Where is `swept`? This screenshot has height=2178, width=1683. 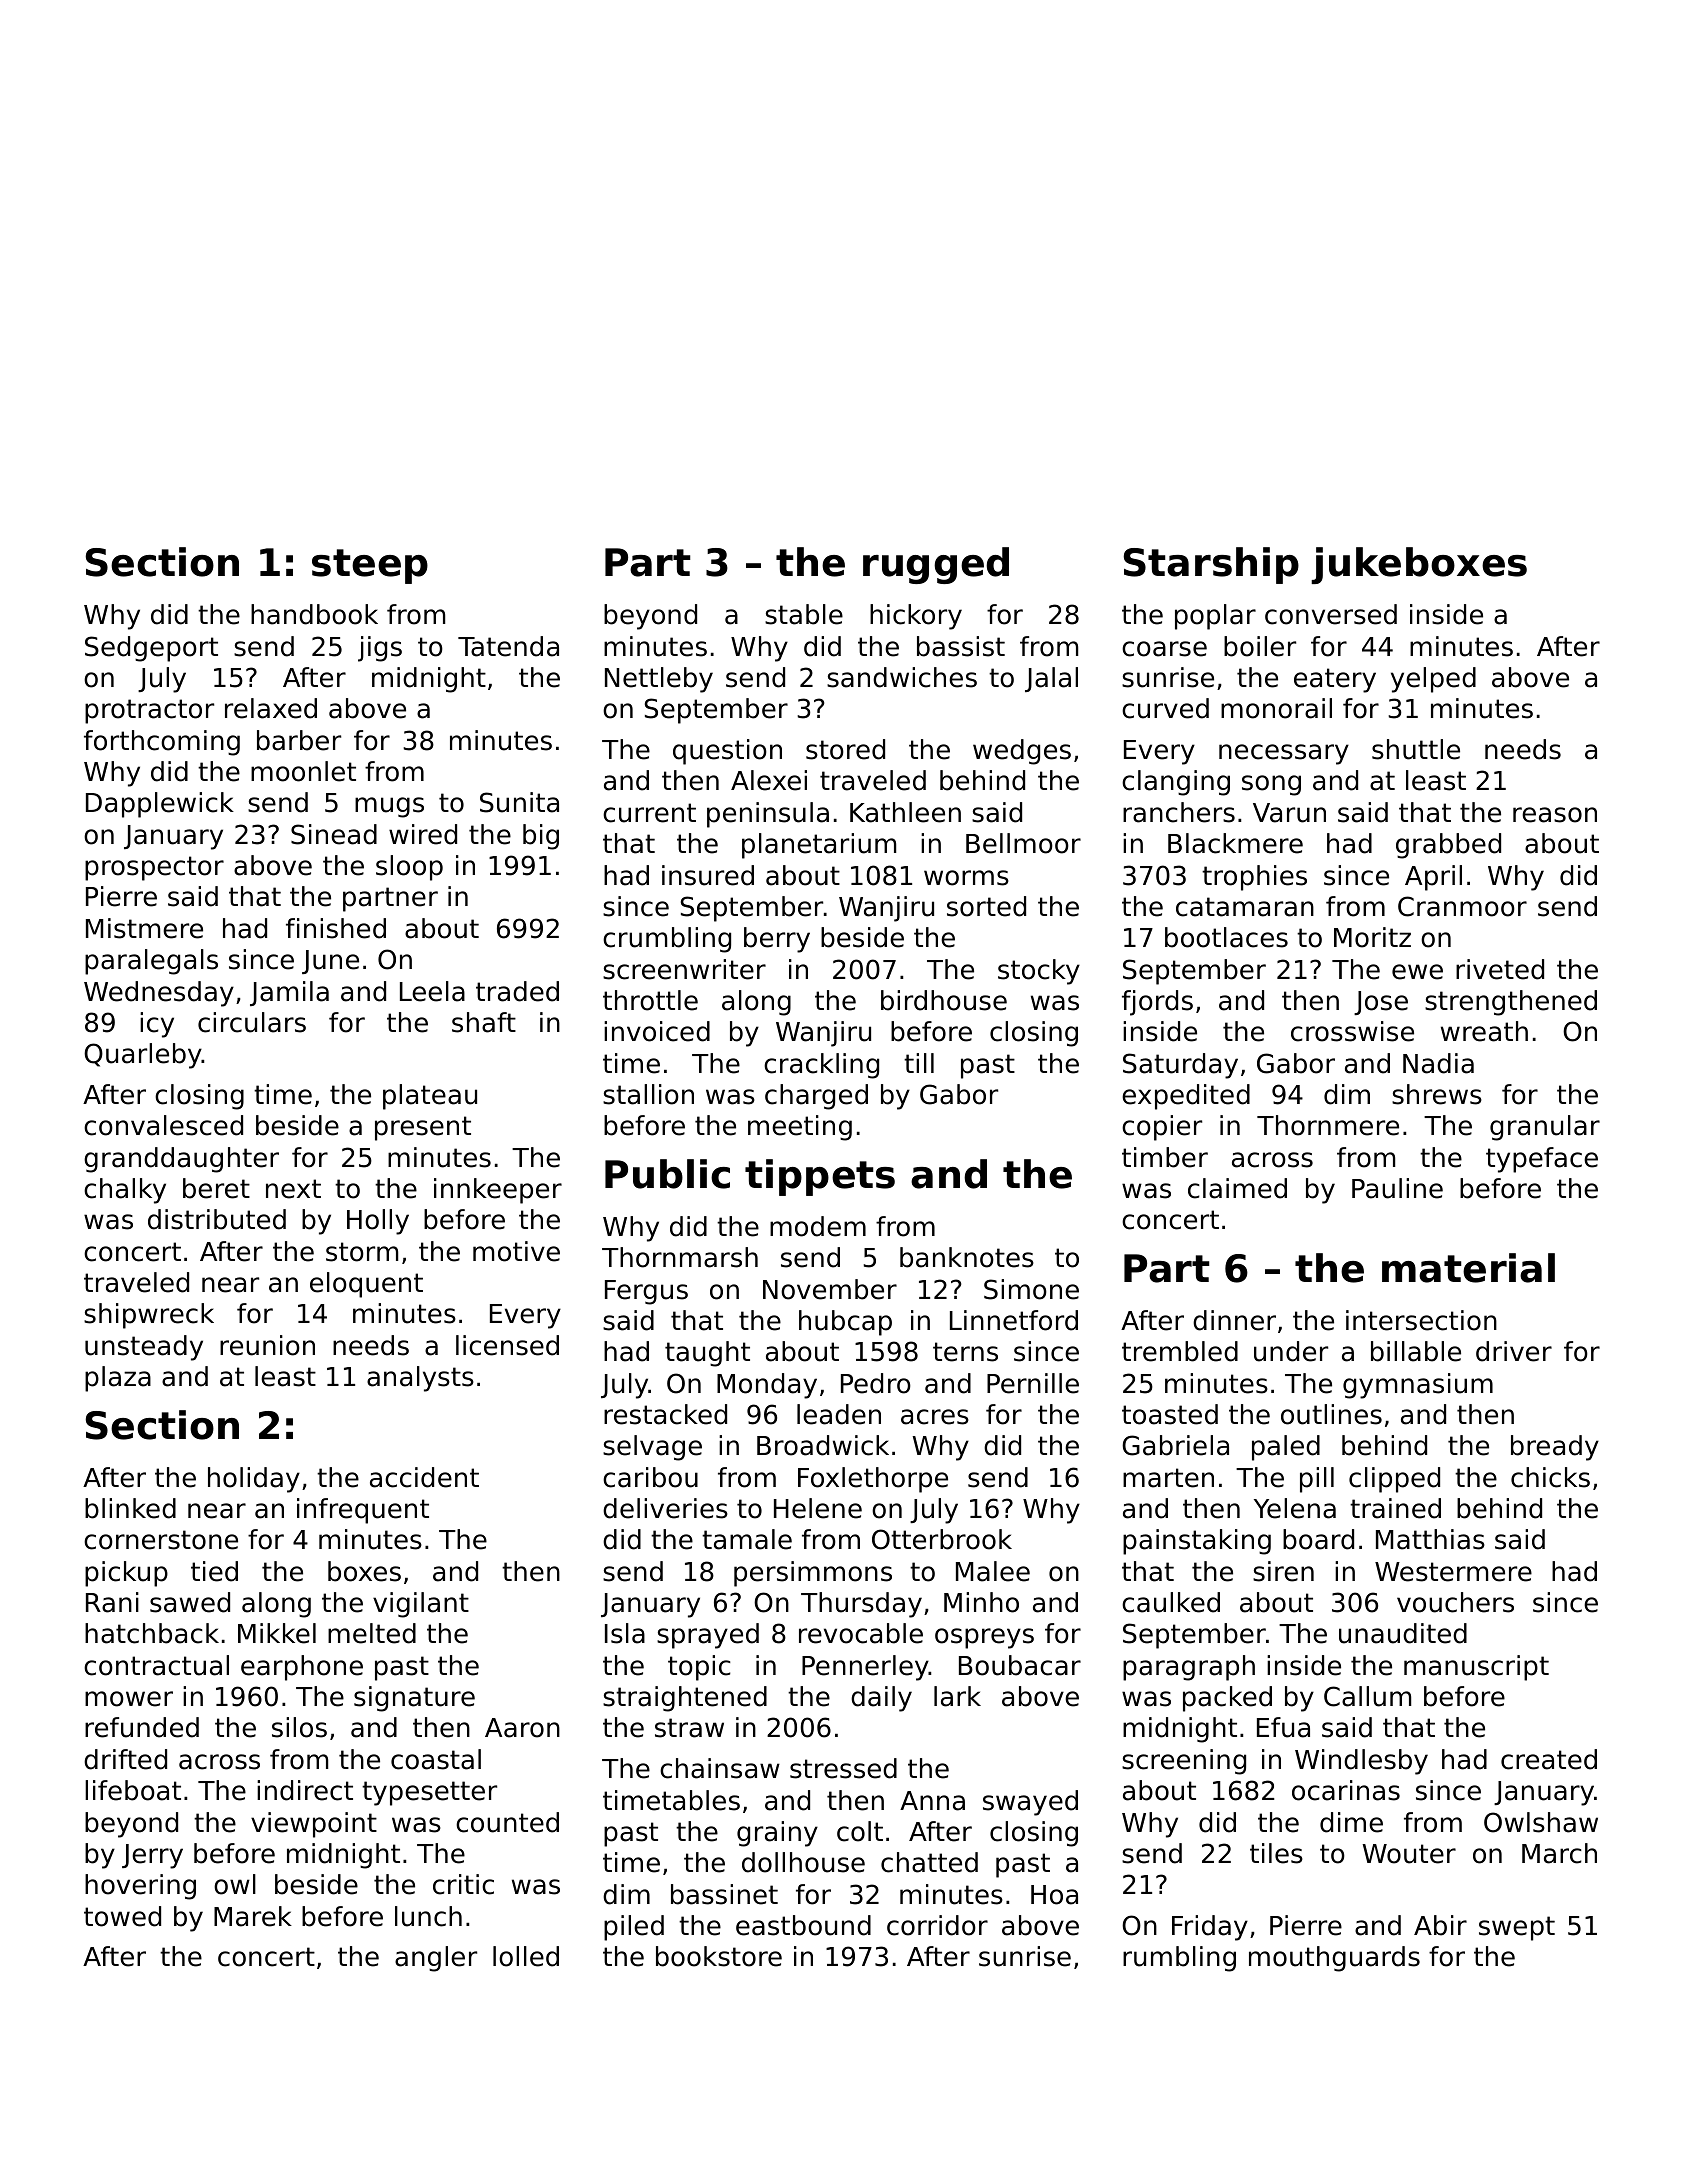
swept is located at coordinates (1517, 1928).
